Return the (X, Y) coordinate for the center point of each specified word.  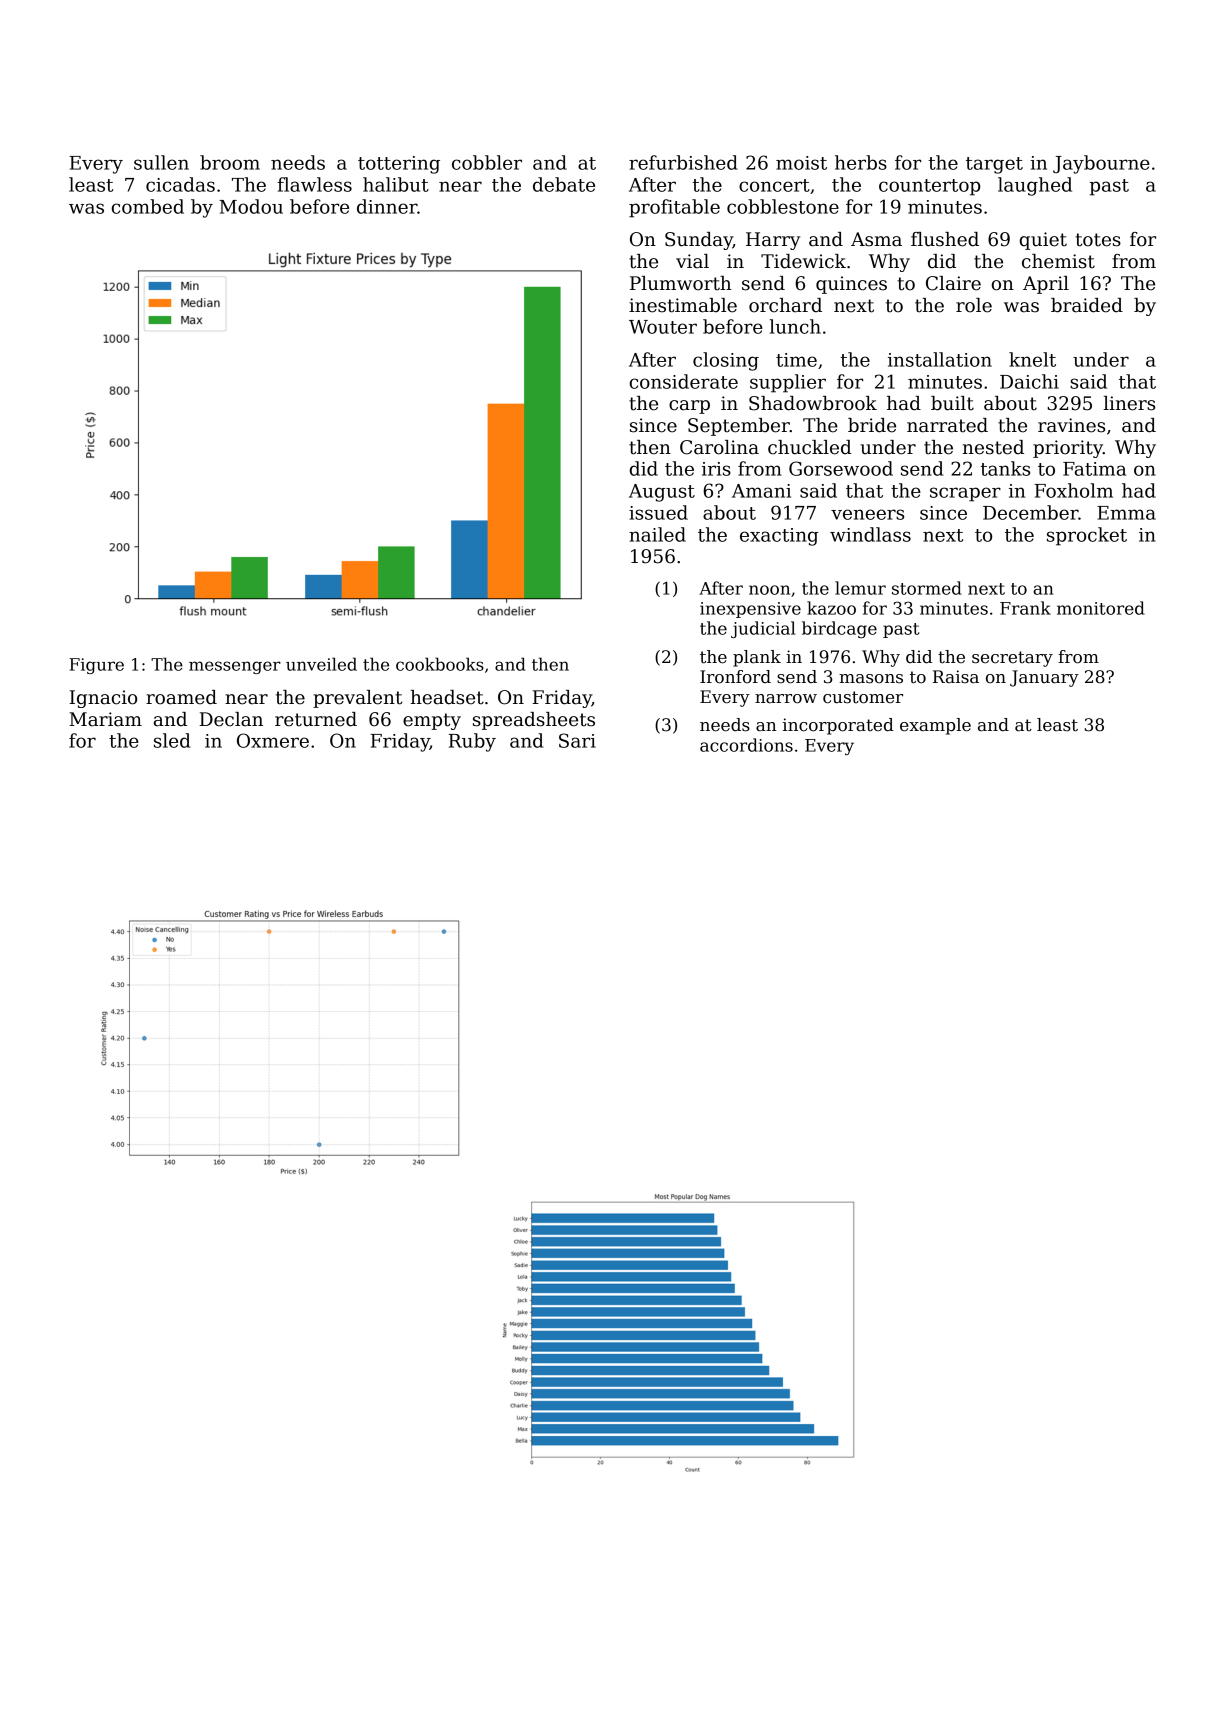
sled (172, 740)
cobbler (487, 162)
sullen (161, 162)
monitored (1101, 608)
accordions (746, 745)
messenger (235, 667)
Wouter (663, 327)
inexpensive (750, 610)
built (952, 403)
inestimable (683, 305)
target (994, 165)
